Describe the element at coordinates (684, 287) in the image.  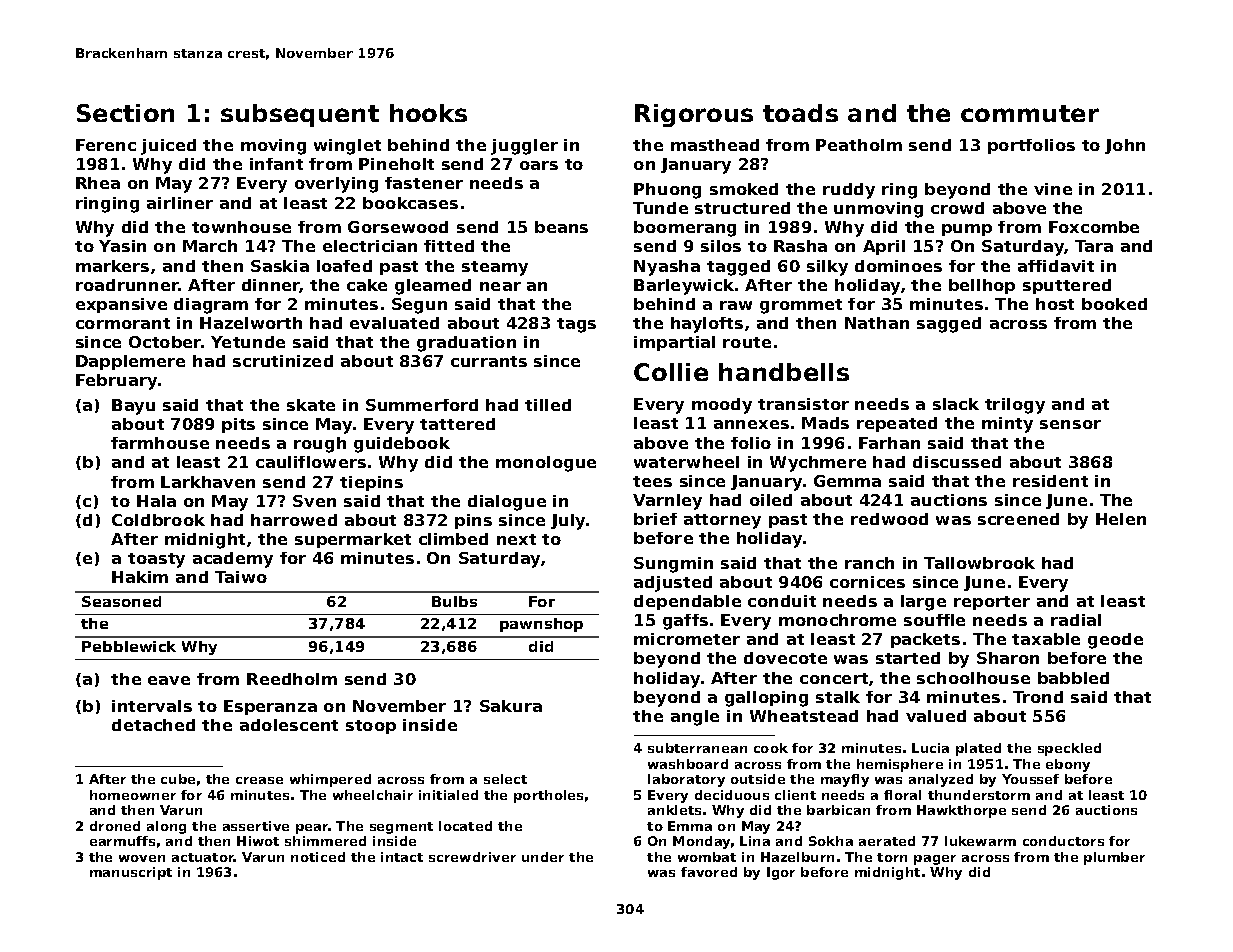
I see `Barleywick` at that location.
